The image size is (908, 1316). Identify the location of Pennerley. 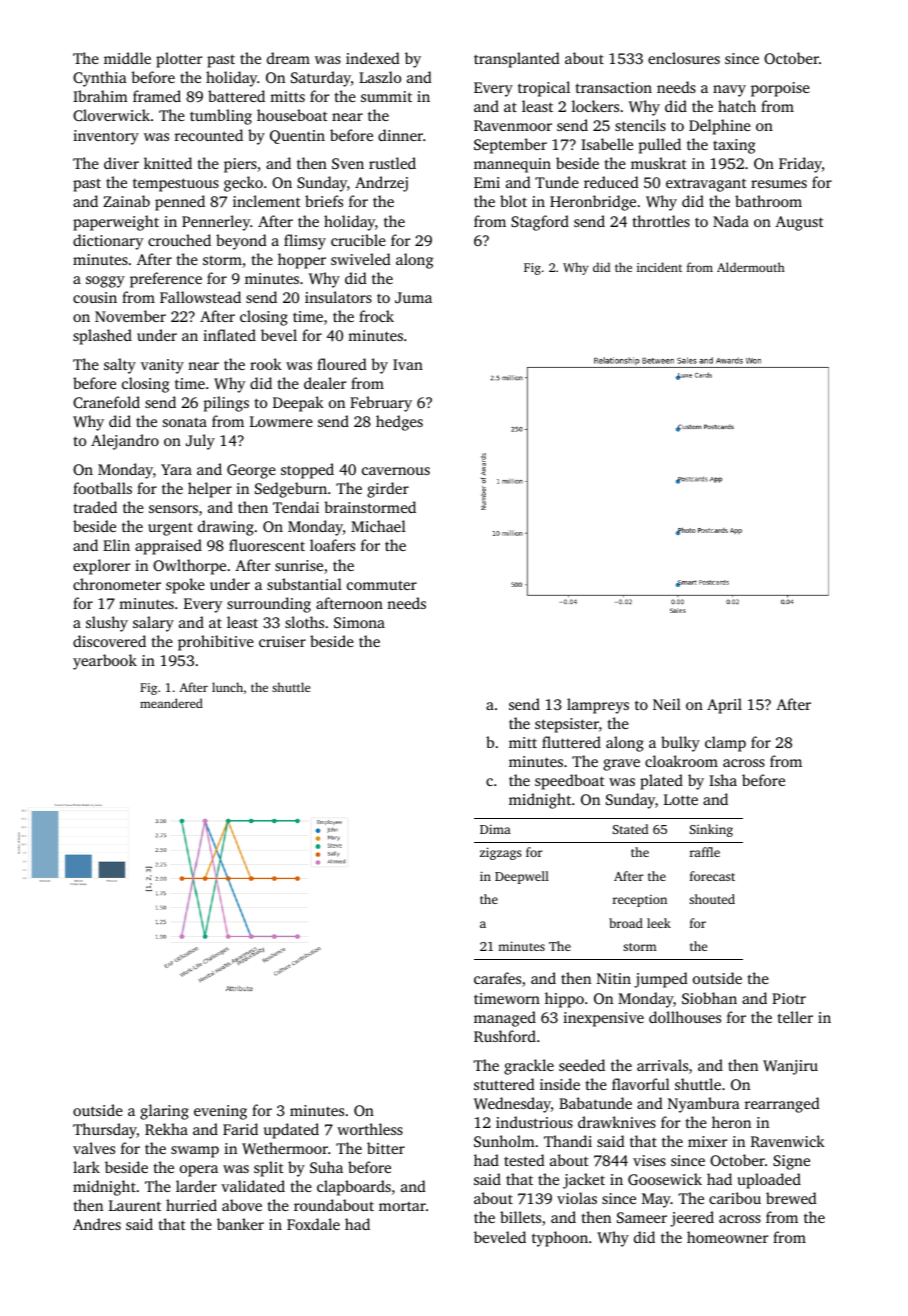
(216, 223).
